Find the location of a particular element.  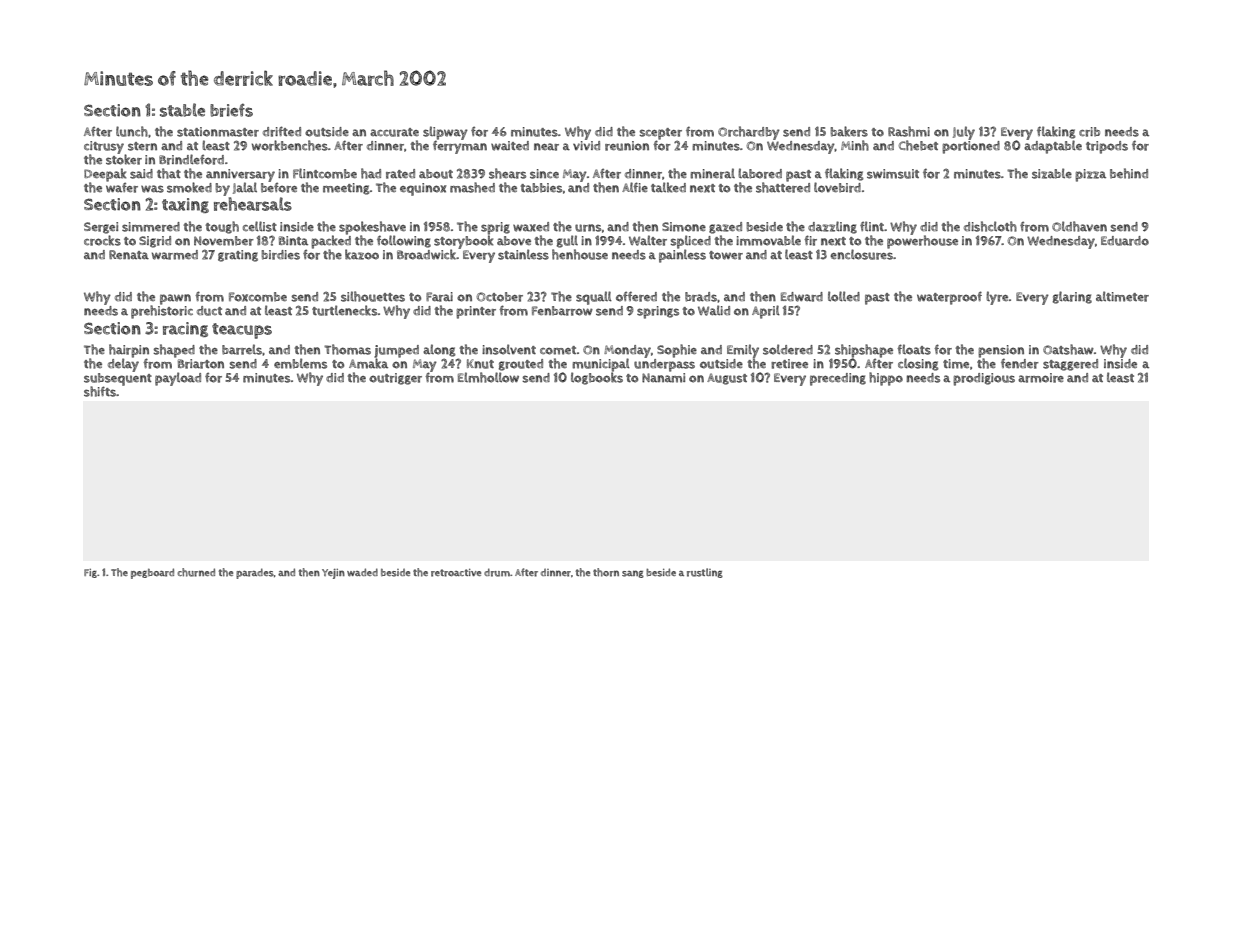

pension is located at coordinates (1001, 351).
